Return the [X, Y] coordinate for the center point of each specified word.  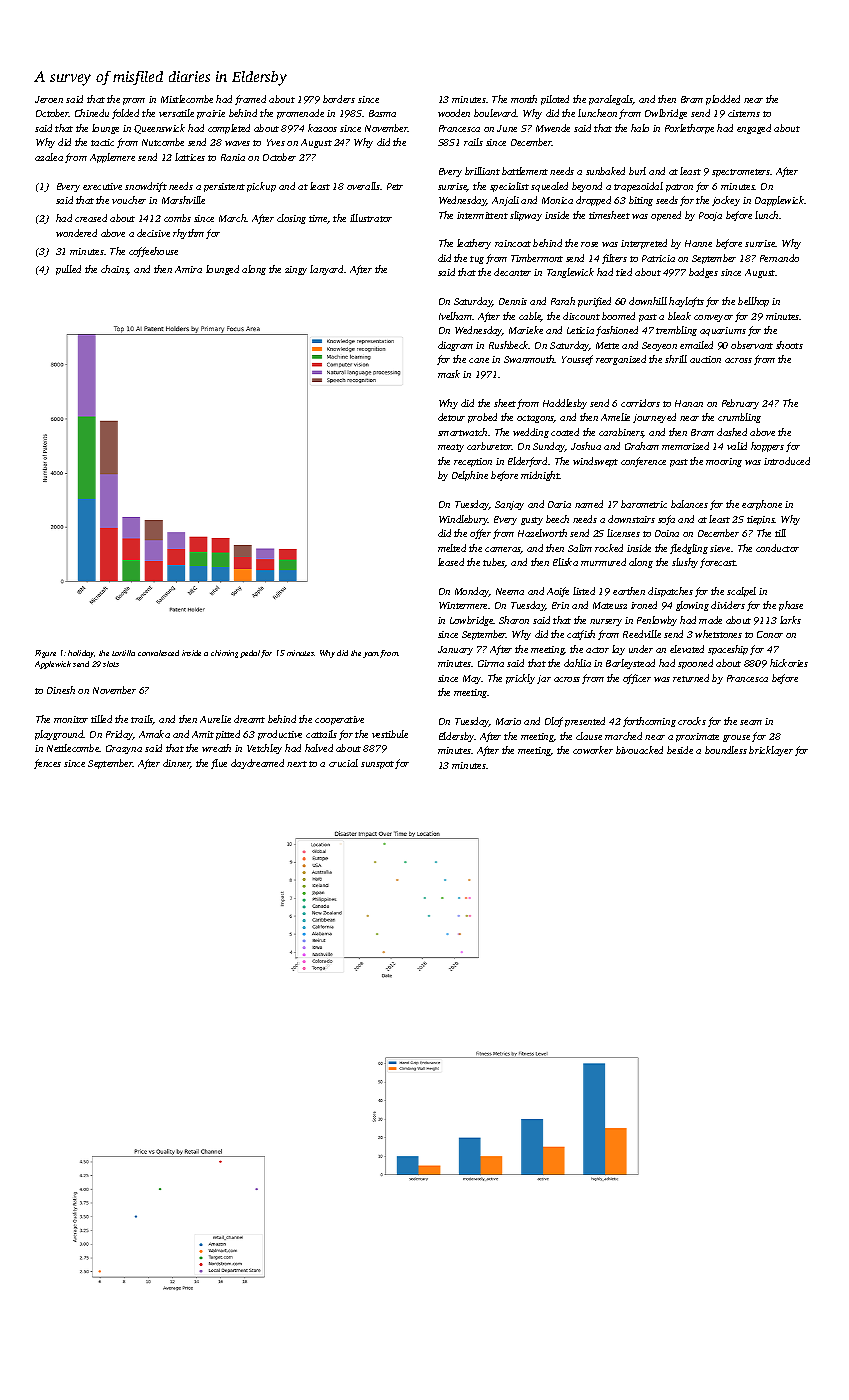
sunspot [377, 765]
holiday [81, 654]
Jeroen [49, 99]
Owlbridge [666, 114]
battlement [525, 171]
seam [751, 722]
